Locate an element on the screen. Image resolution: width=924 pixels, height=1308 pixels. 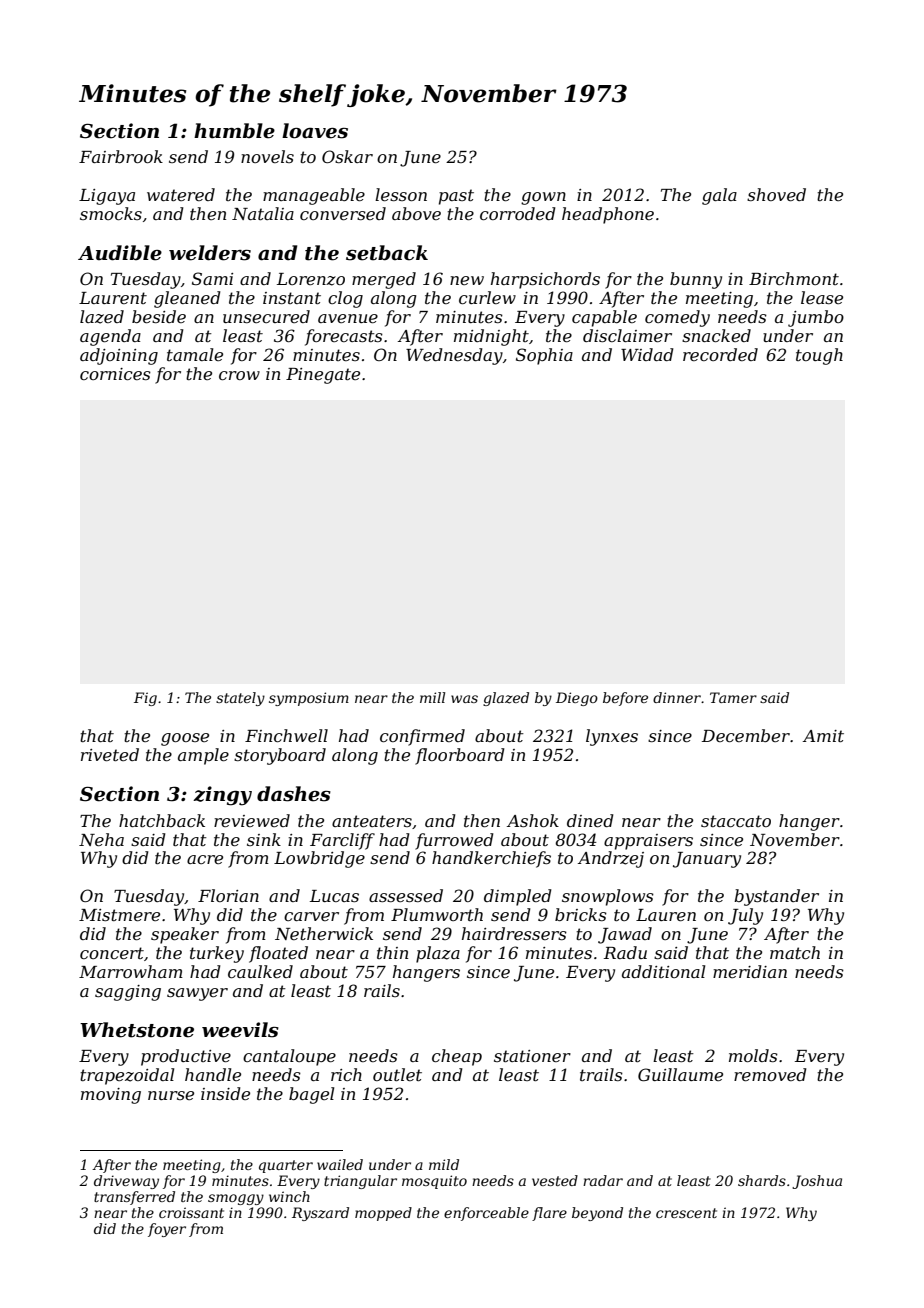
crow is located at coordinates (239, 375).
